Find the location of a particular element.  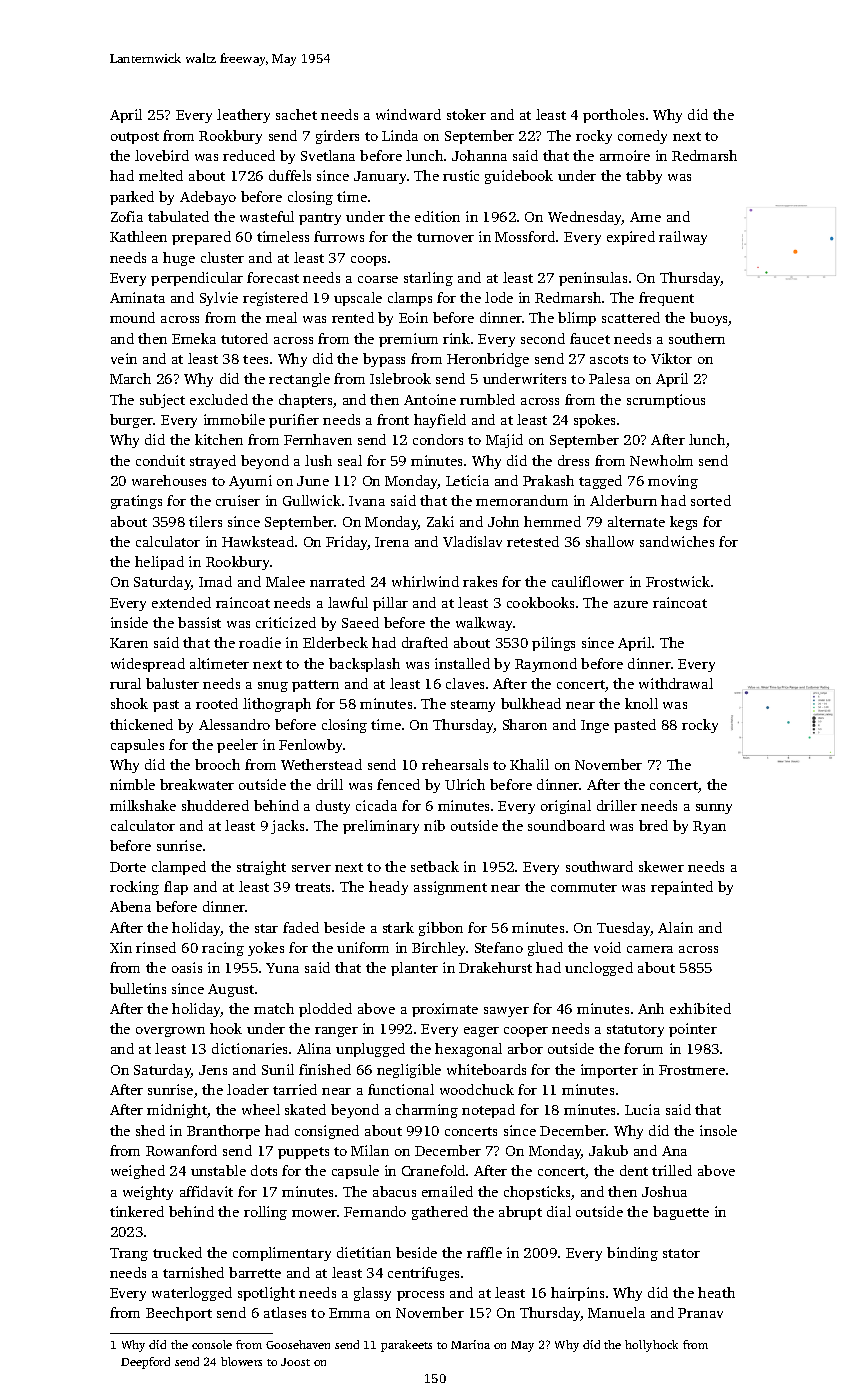

pillar is located at coordinates (390, 604).
